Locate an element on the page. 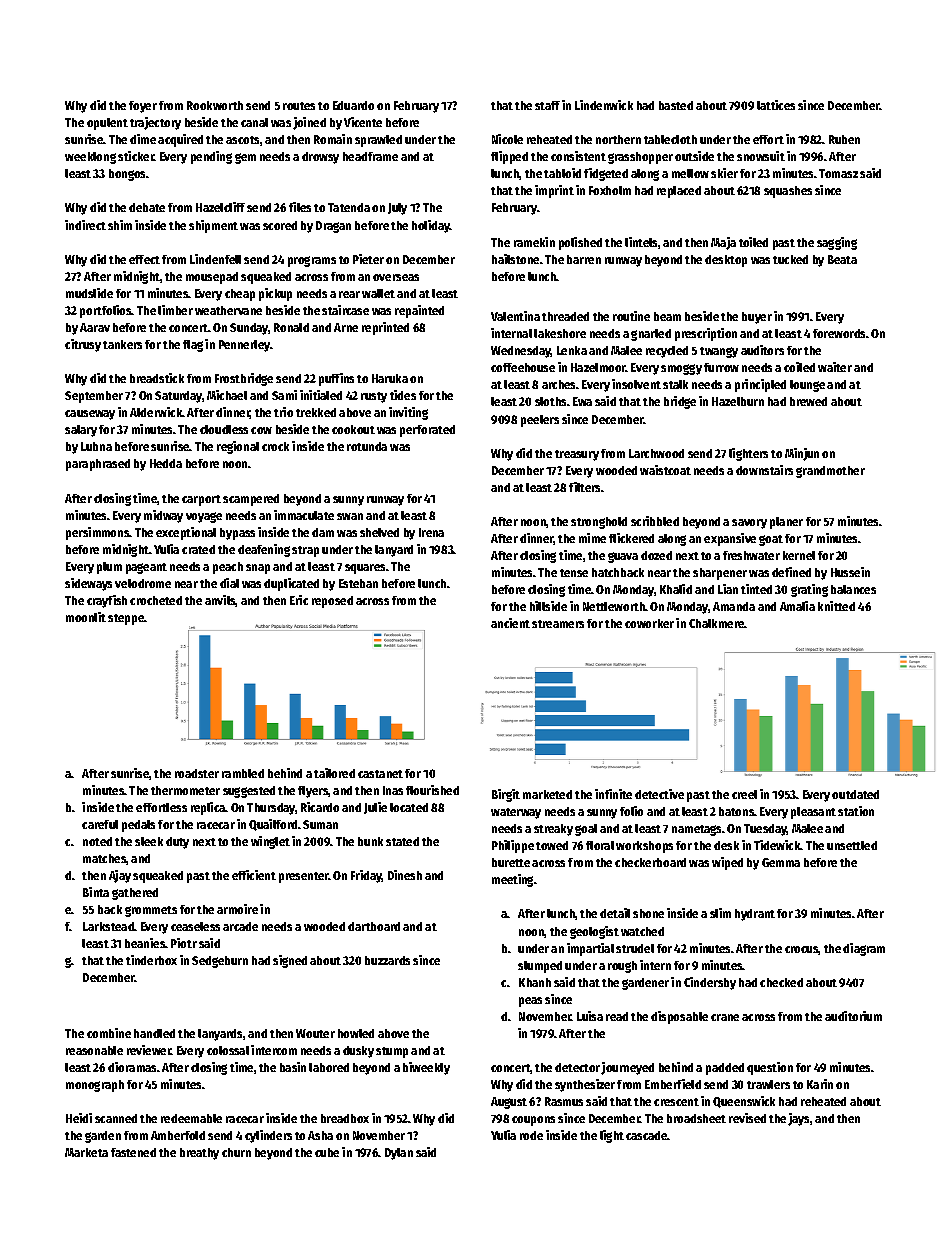 Image resolution: width=952 pixels, height=1233 pixels. Asha is located at coordinates (320, 1135).
